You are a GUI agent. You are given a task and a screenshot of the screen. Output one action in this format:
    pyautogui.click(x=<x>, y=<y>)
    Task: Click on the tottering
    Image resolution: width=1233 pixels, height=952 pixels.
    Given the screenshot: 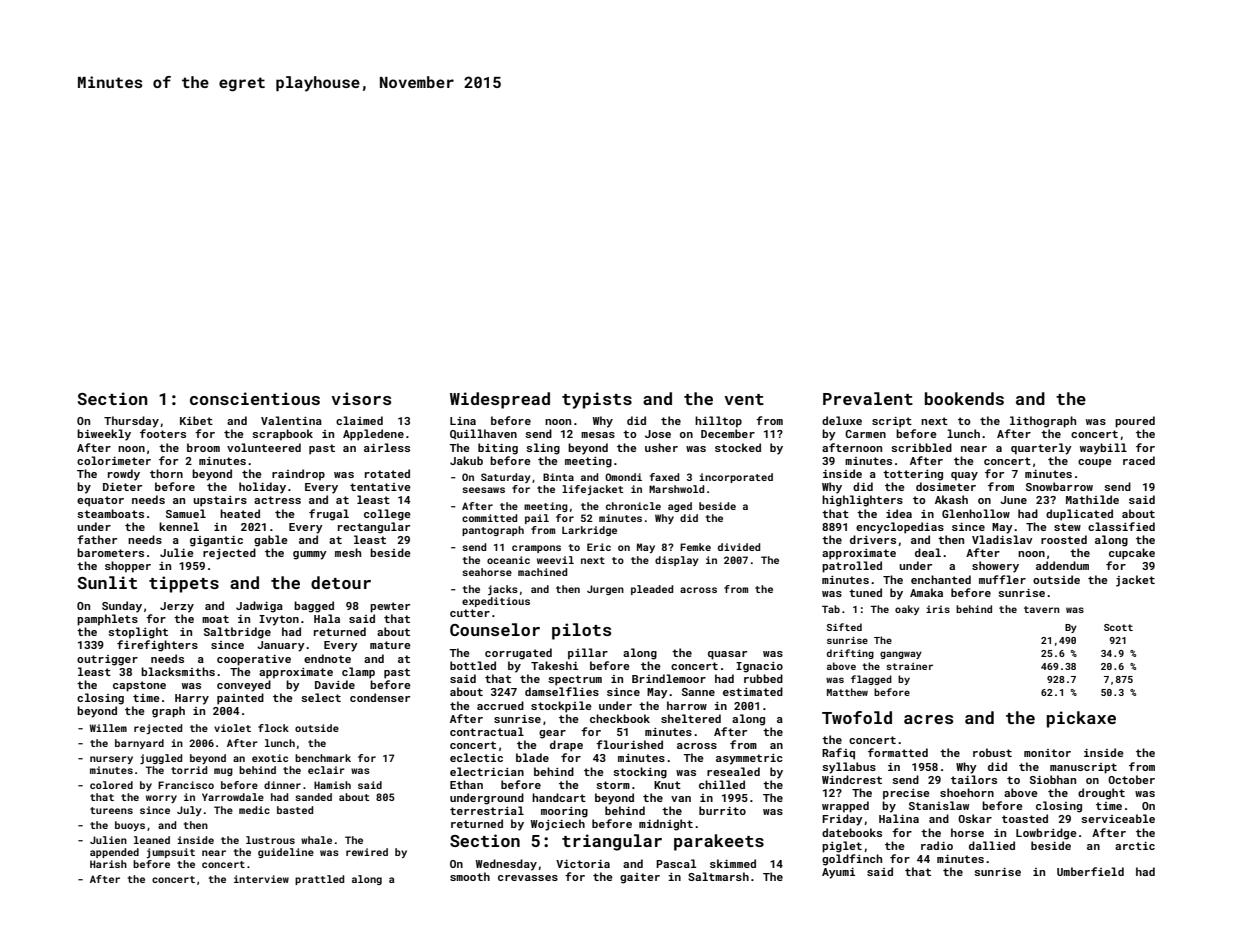 What is the action you would take?
    pyautogui.click(x=913, y=475)
